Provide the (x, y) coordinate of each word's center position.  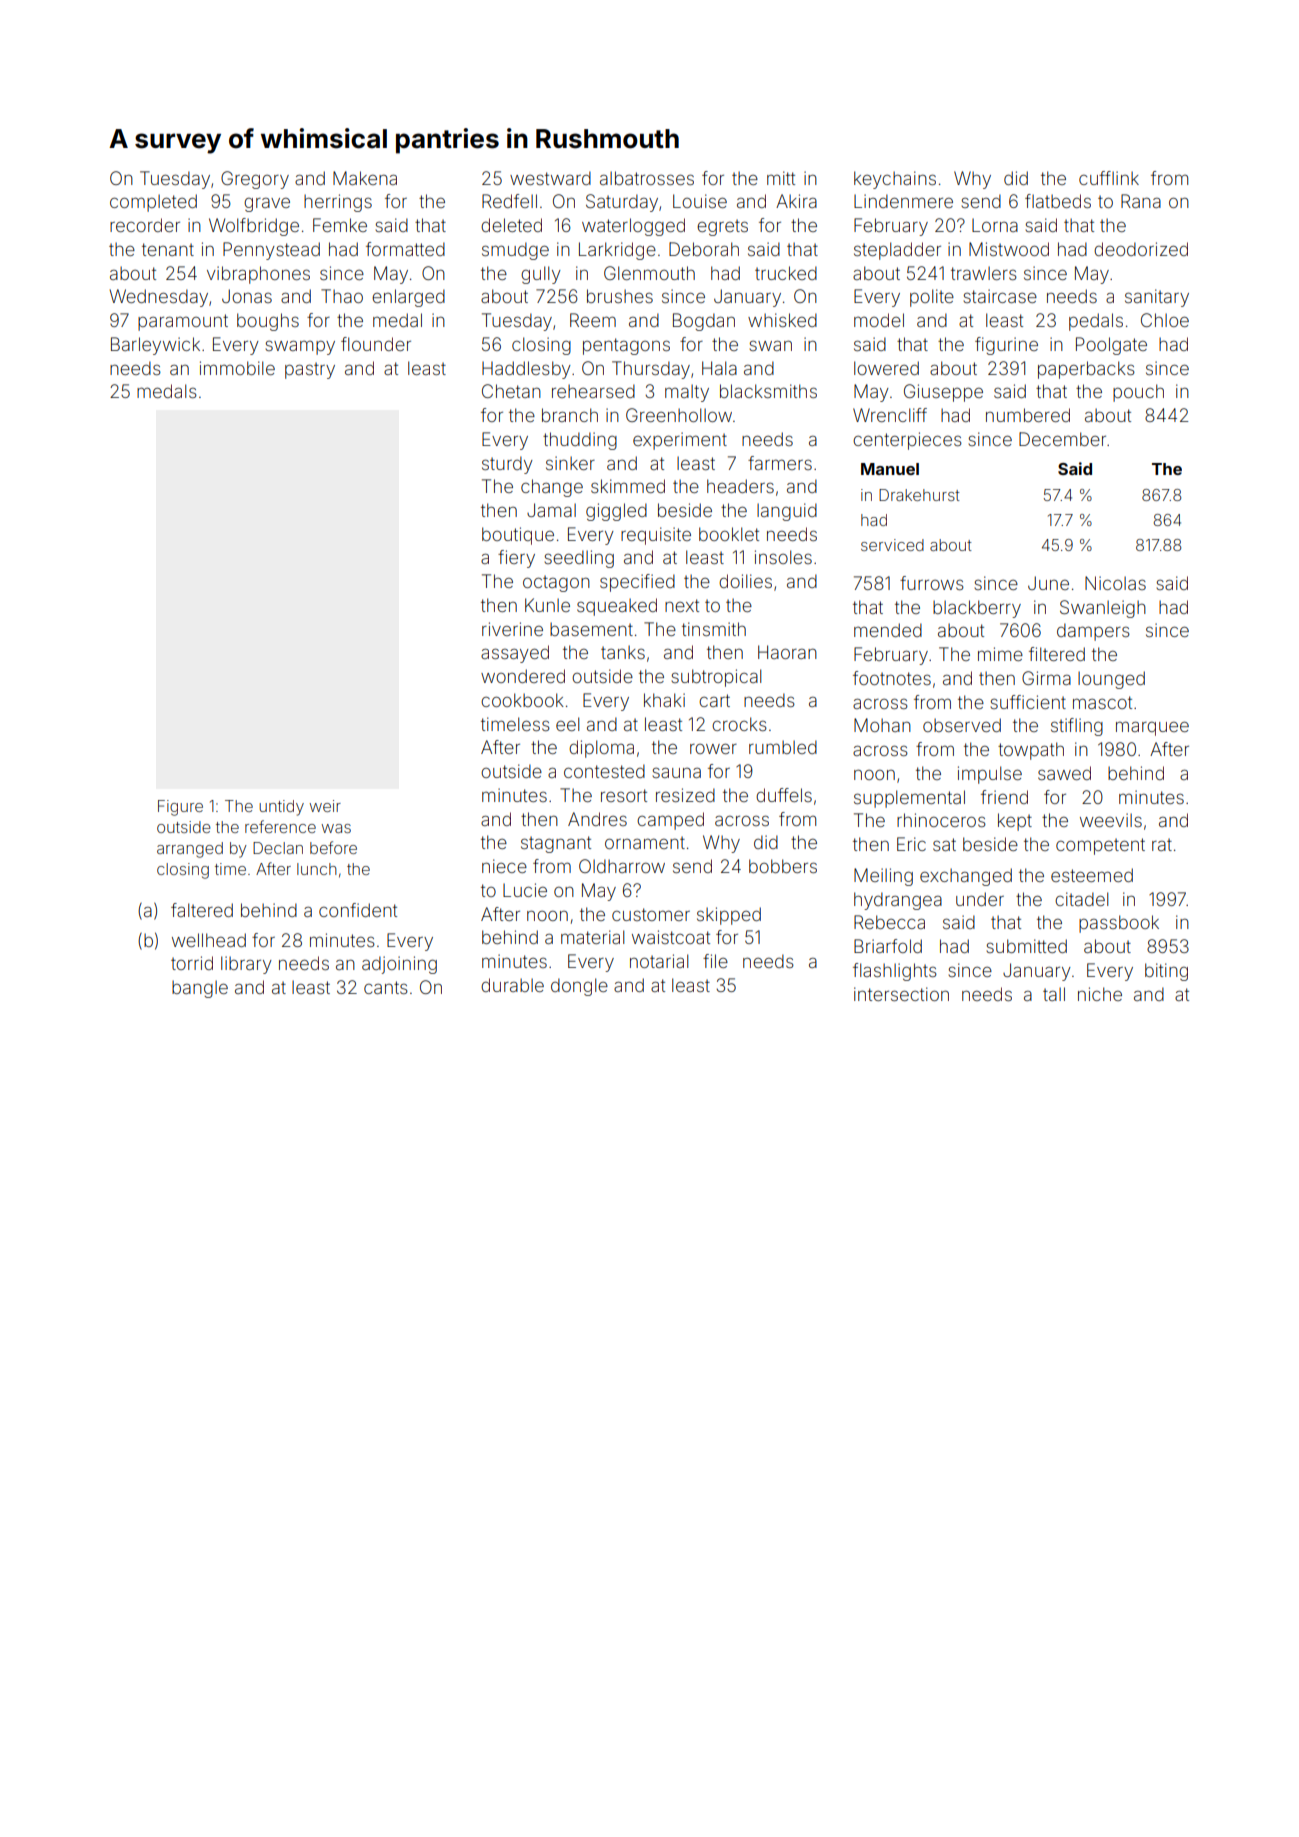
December (1062, 439)
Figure (180, 808)
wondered (523, 676)
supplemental (909, 799)
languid (787, 512)
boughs (268, 322)
